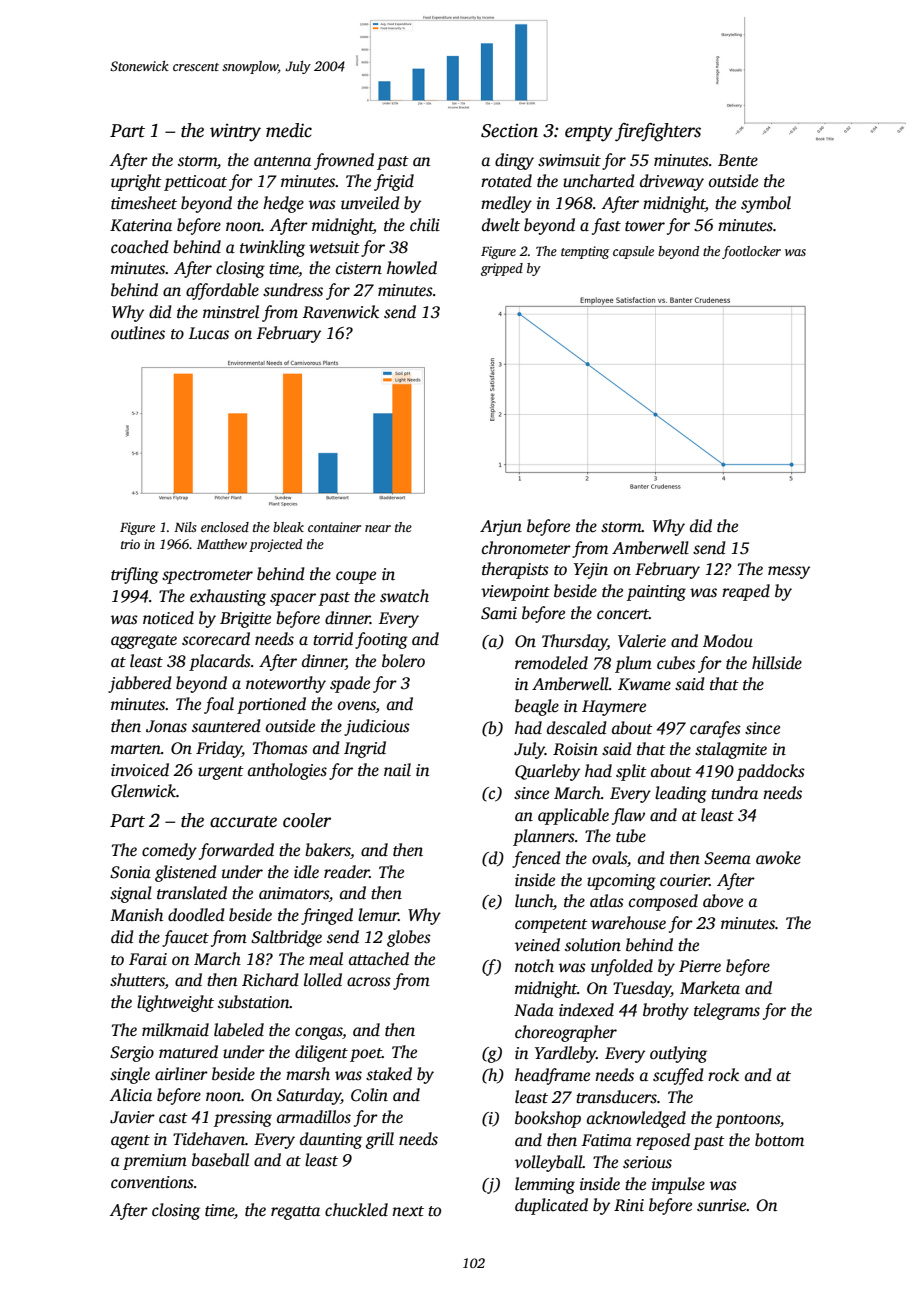 The height and width of the page is (1308, 924). What do you see at coordinates (378, 528) in the page?
I see `near` at bounding box center [378, 528].
